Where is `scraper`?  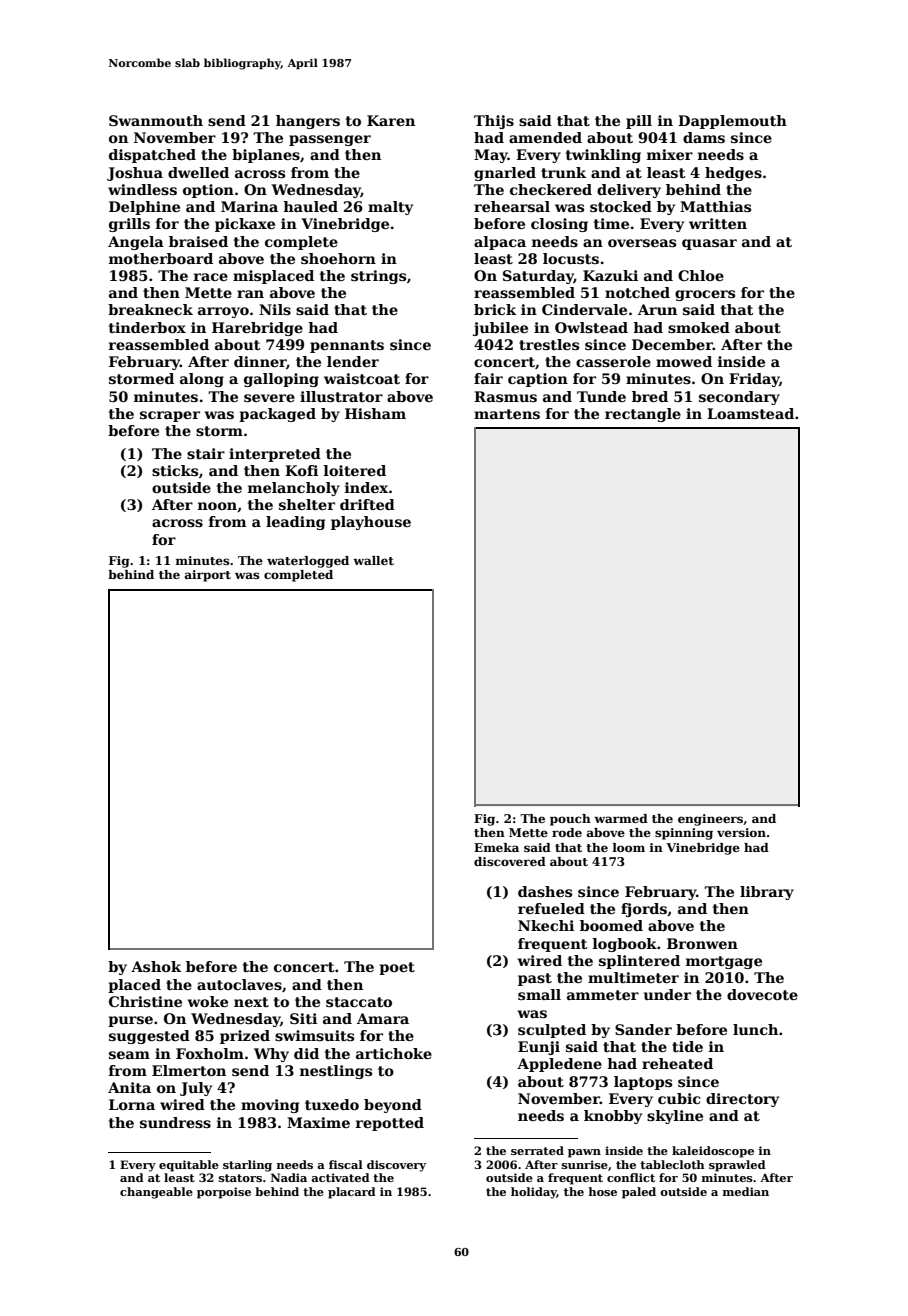 scraper is located at coordinates (170, 416).
